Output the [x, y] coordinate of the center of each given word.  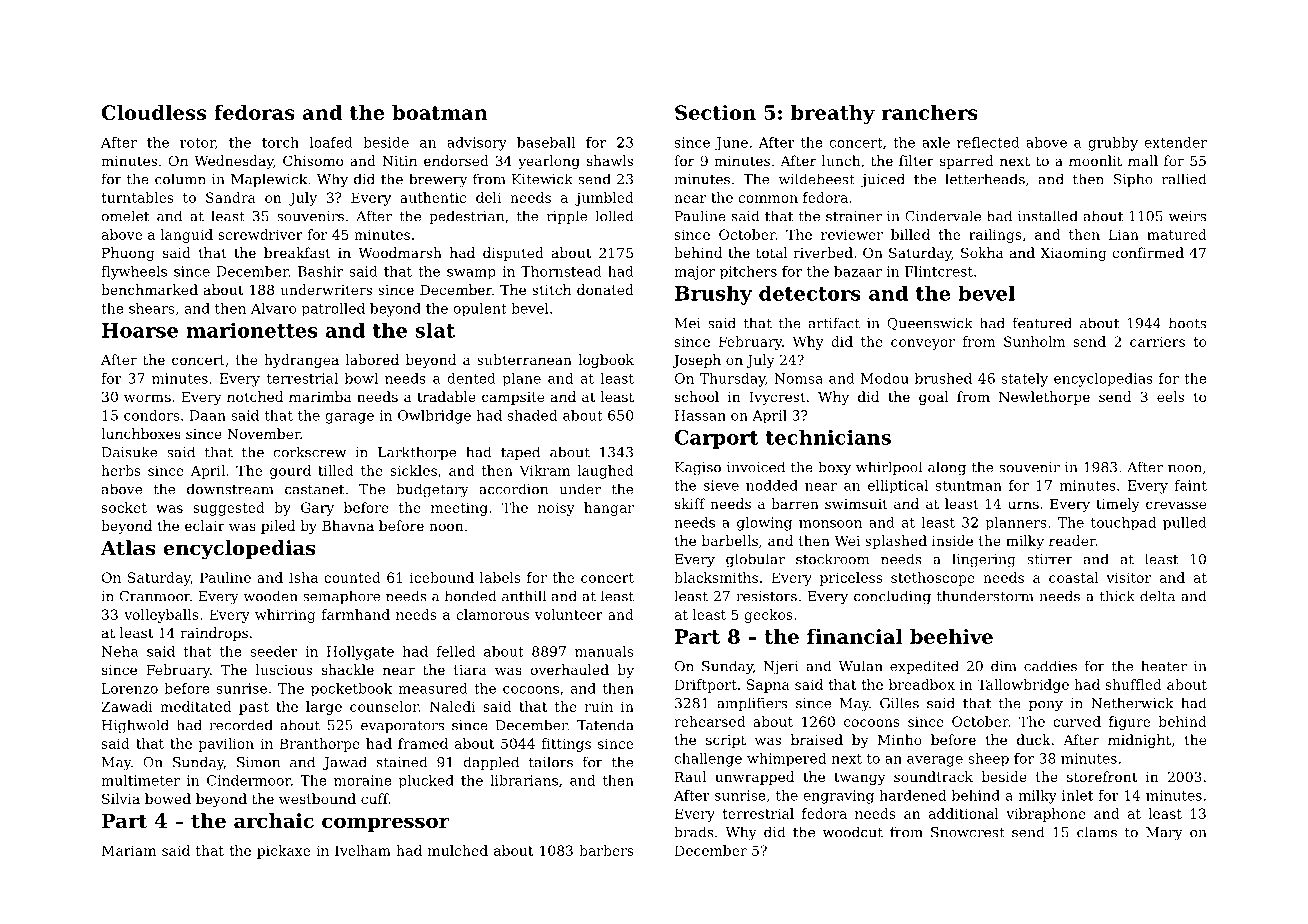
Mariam [129, 850]
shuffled [1133, 684]
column [180, 179]
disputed [513, 254]
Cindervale [943, 216]
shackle [348, 669]
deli [488, 197]
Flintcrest [939, 271]
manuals [604, 651]
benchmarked [149, 289]
